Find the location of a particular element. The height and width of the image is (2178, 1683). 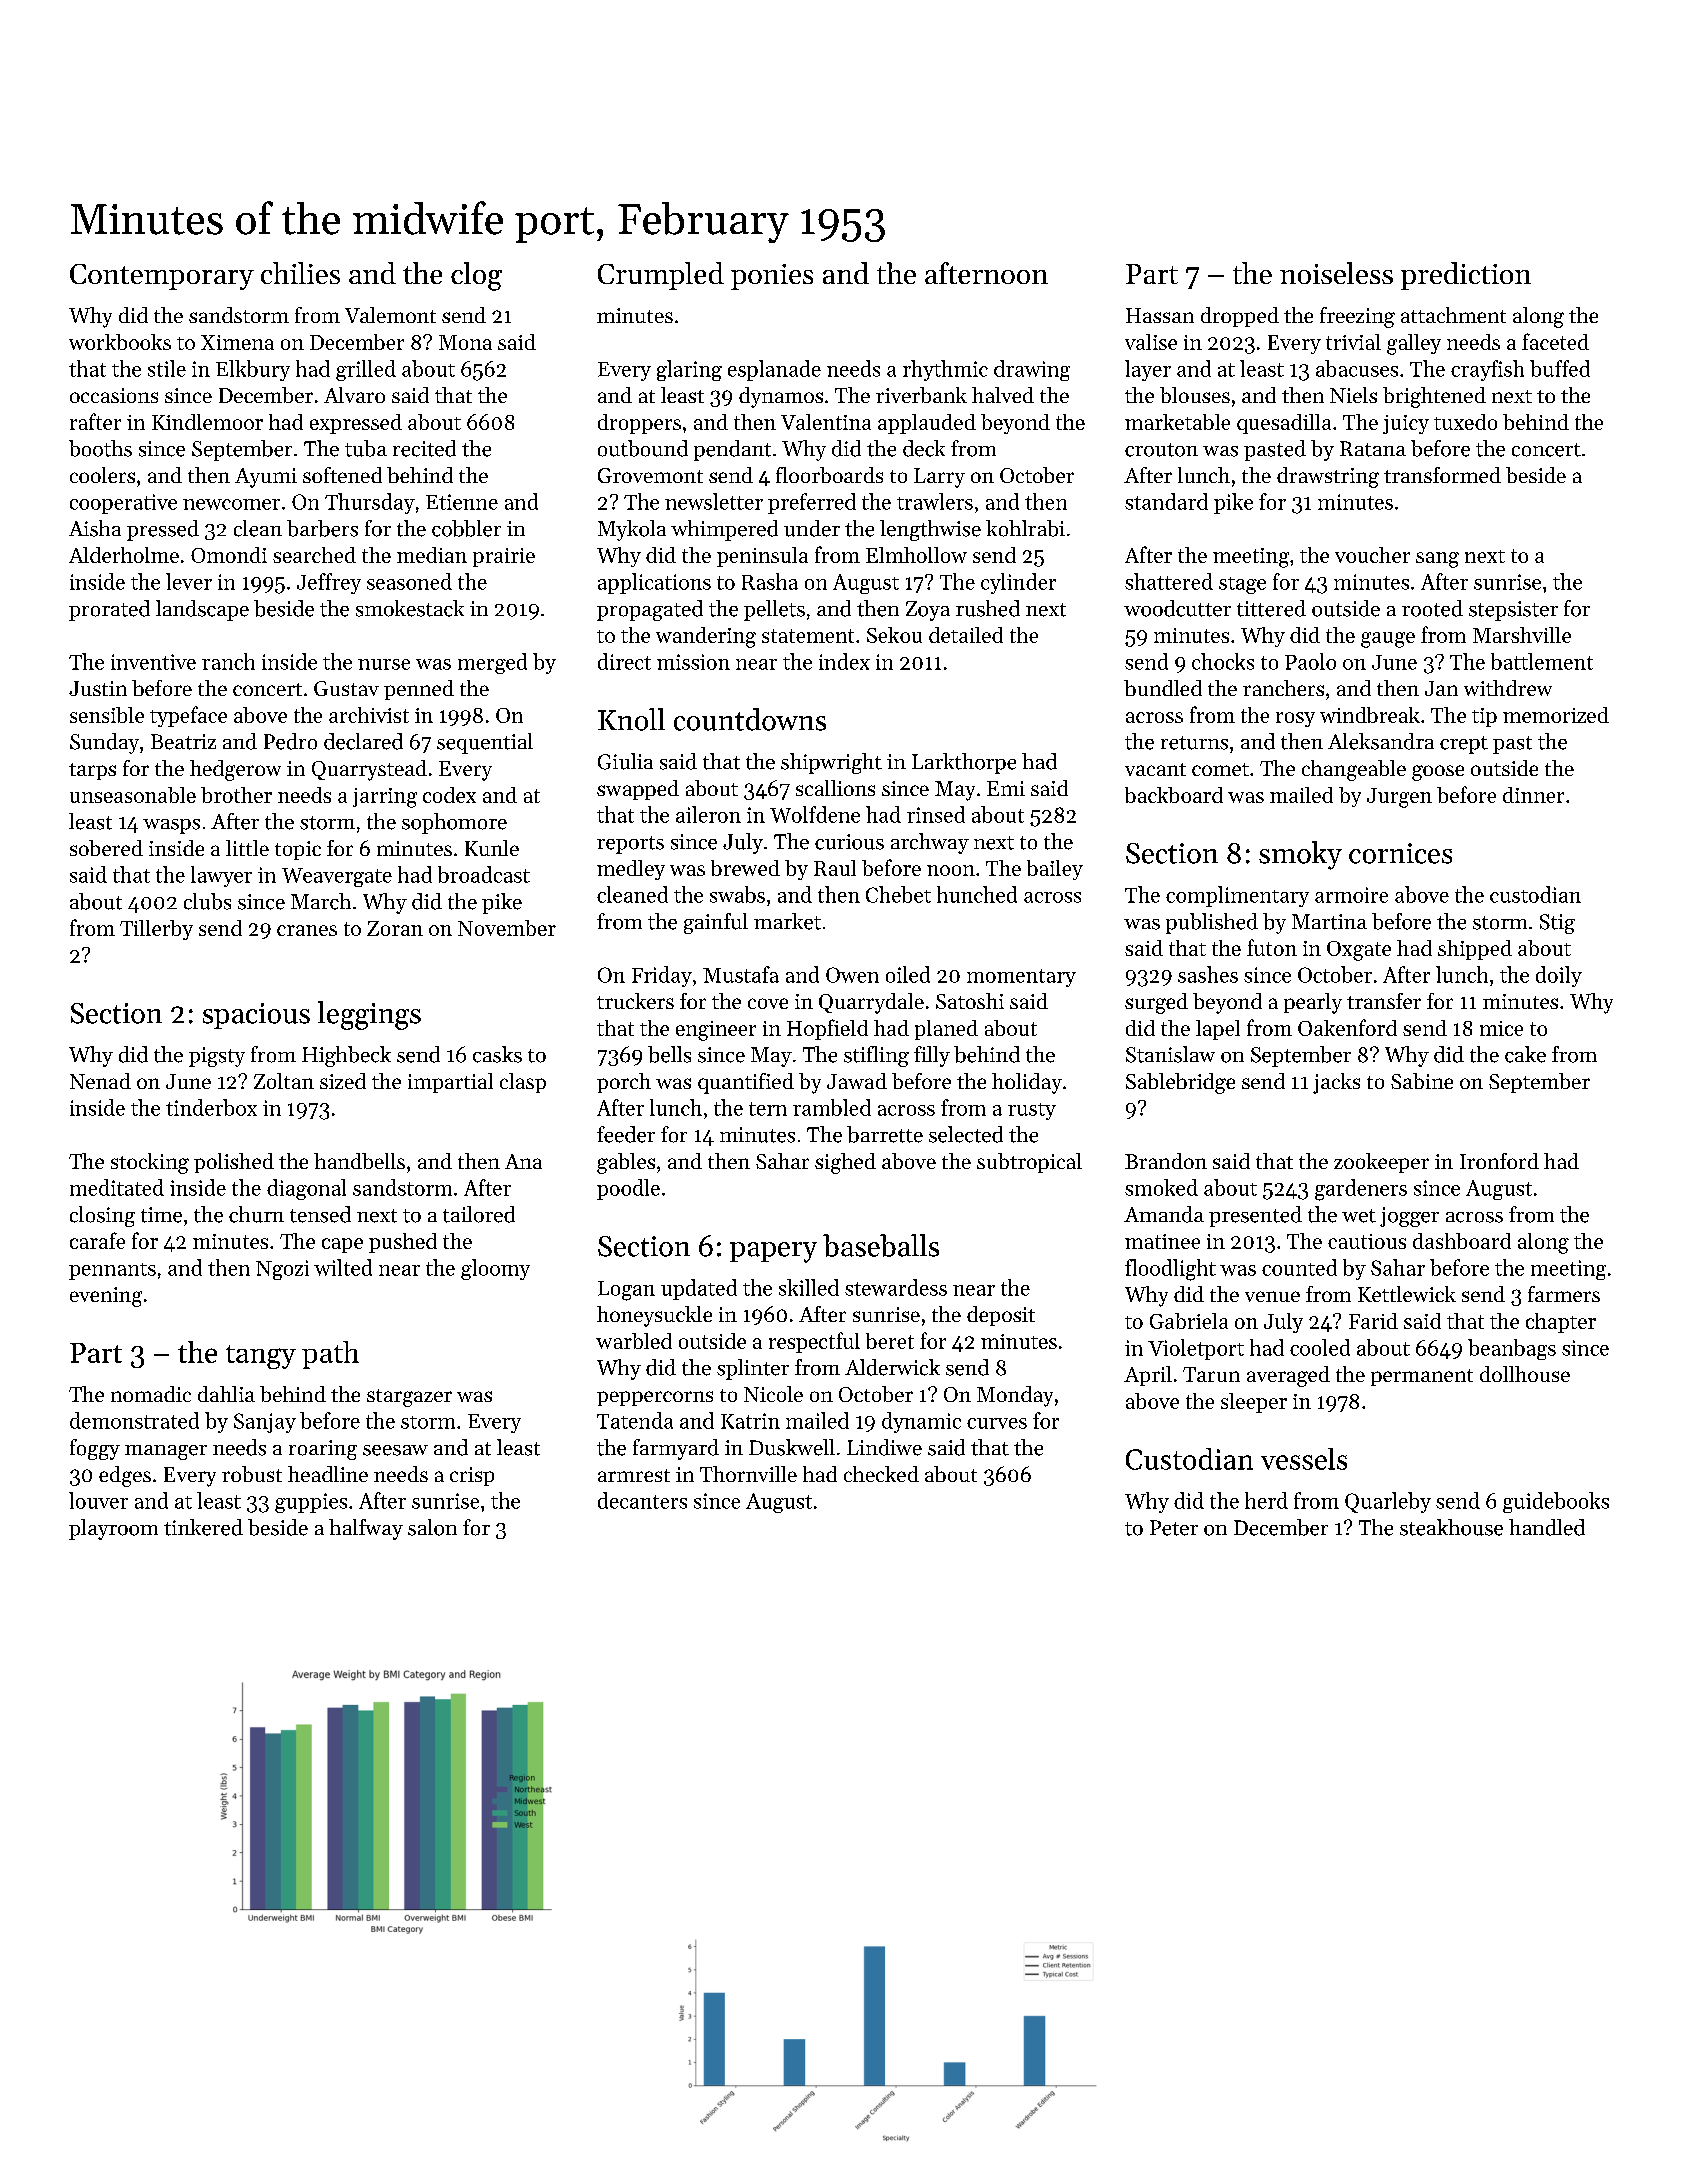

vacant is located at coordinates (1155, 769).
